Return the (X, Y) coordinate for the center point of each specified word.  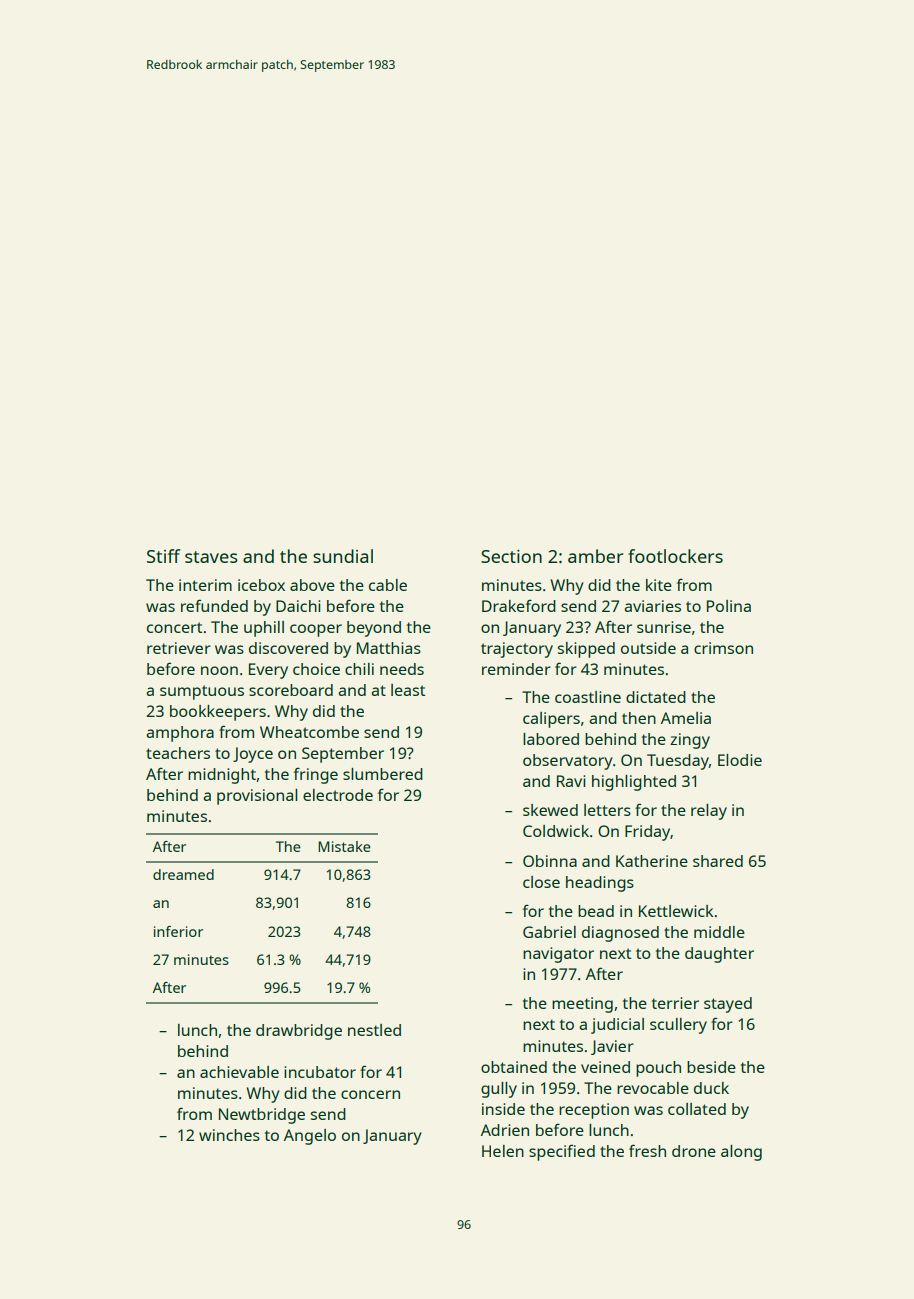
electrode (338, 795)
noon (219, 670)
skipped (586, 650)
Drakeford (519, 605)
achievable (239, 1072)
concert (174, 627)
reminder (516, 669)
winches (229, 1135)
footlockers (675, 556)
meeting (582, 1005)
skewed (550, 810)
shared (718, 861)
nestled (374, 1030)
